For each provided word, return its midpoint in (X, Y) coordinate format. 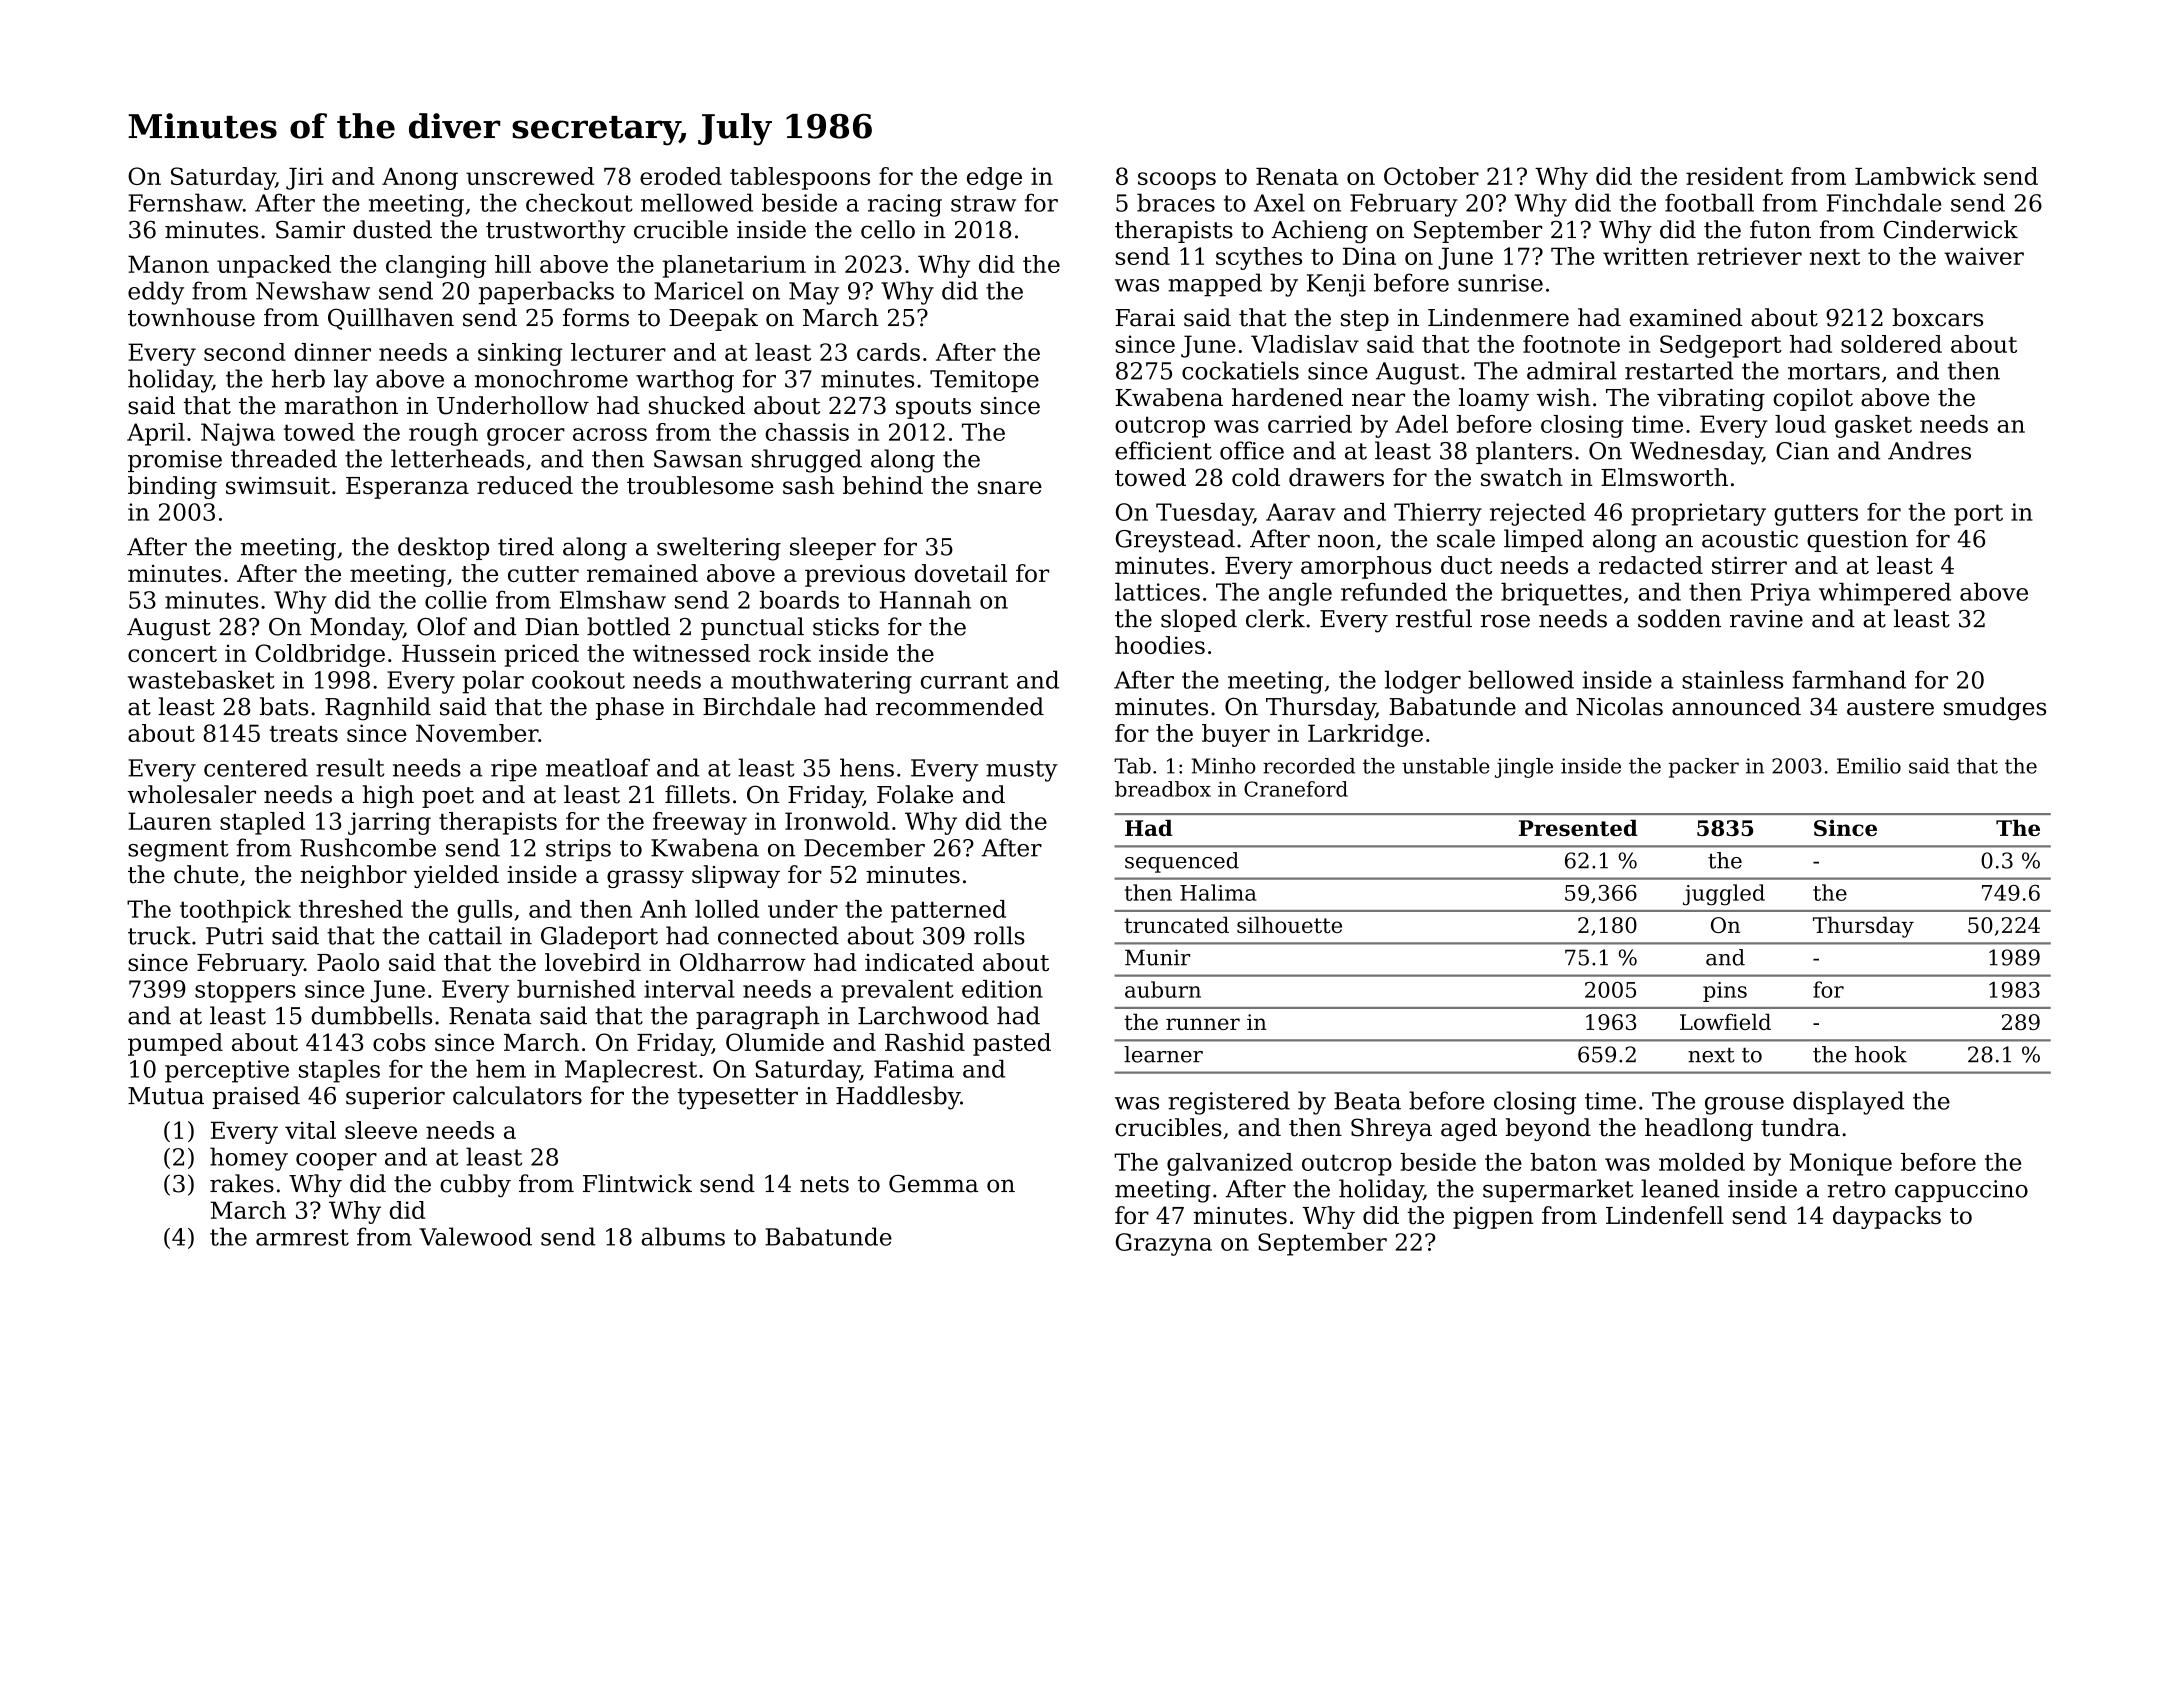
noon (1346, 541)
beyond (1548, 1129)
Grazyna (1164, 1244)
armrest (302, 1237)
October (1431, 176)
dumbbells (371, 1015)
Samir (310, 230)
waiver (1984, 256)
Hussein (449, 653)
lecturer (618, 352)
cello (888, 229)
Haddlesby (898, 1098)
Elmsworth (1664, 477)
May (814, 293)
